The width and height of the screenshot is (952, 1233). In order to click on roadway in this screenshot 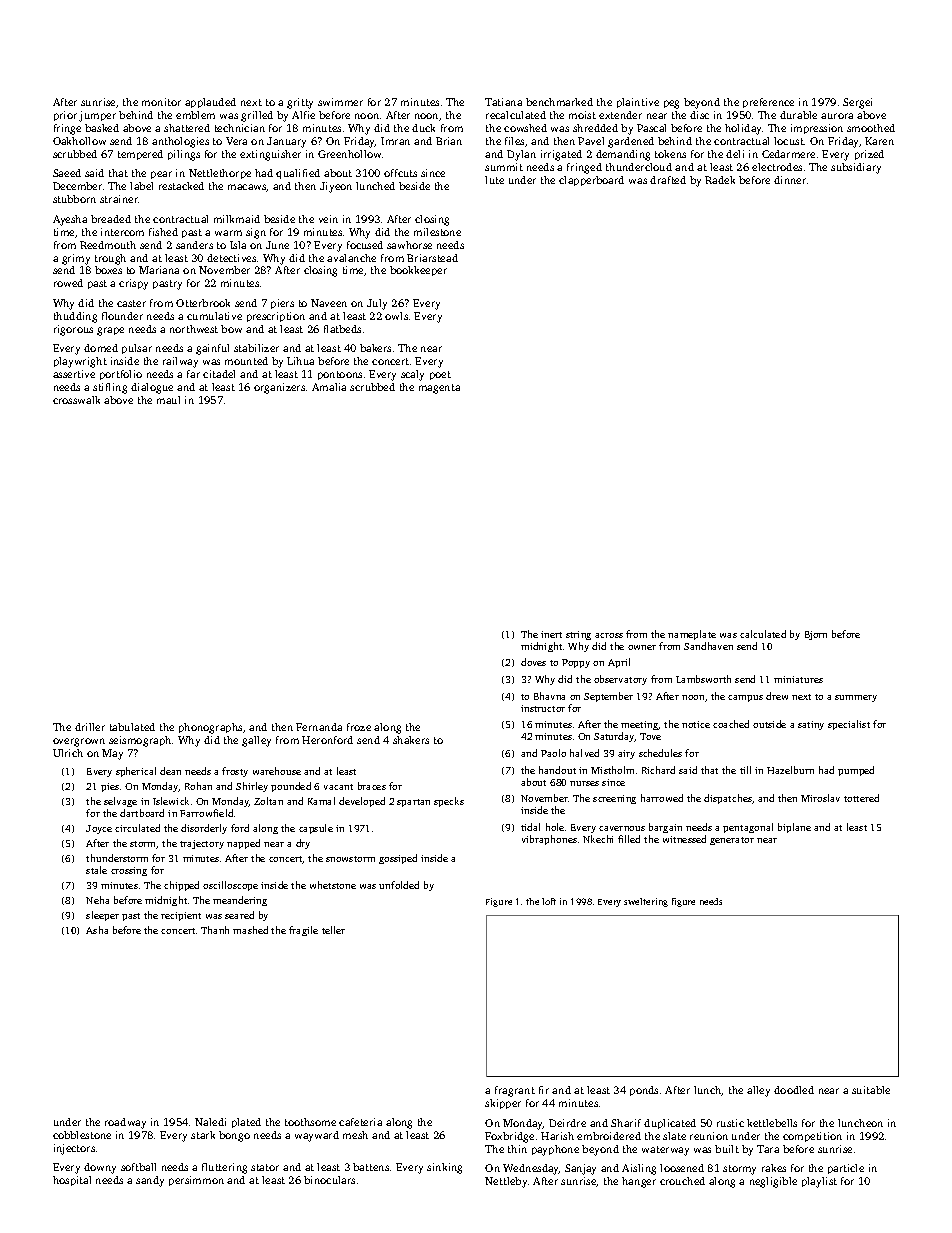, I will do `click(125, 1123)`.
